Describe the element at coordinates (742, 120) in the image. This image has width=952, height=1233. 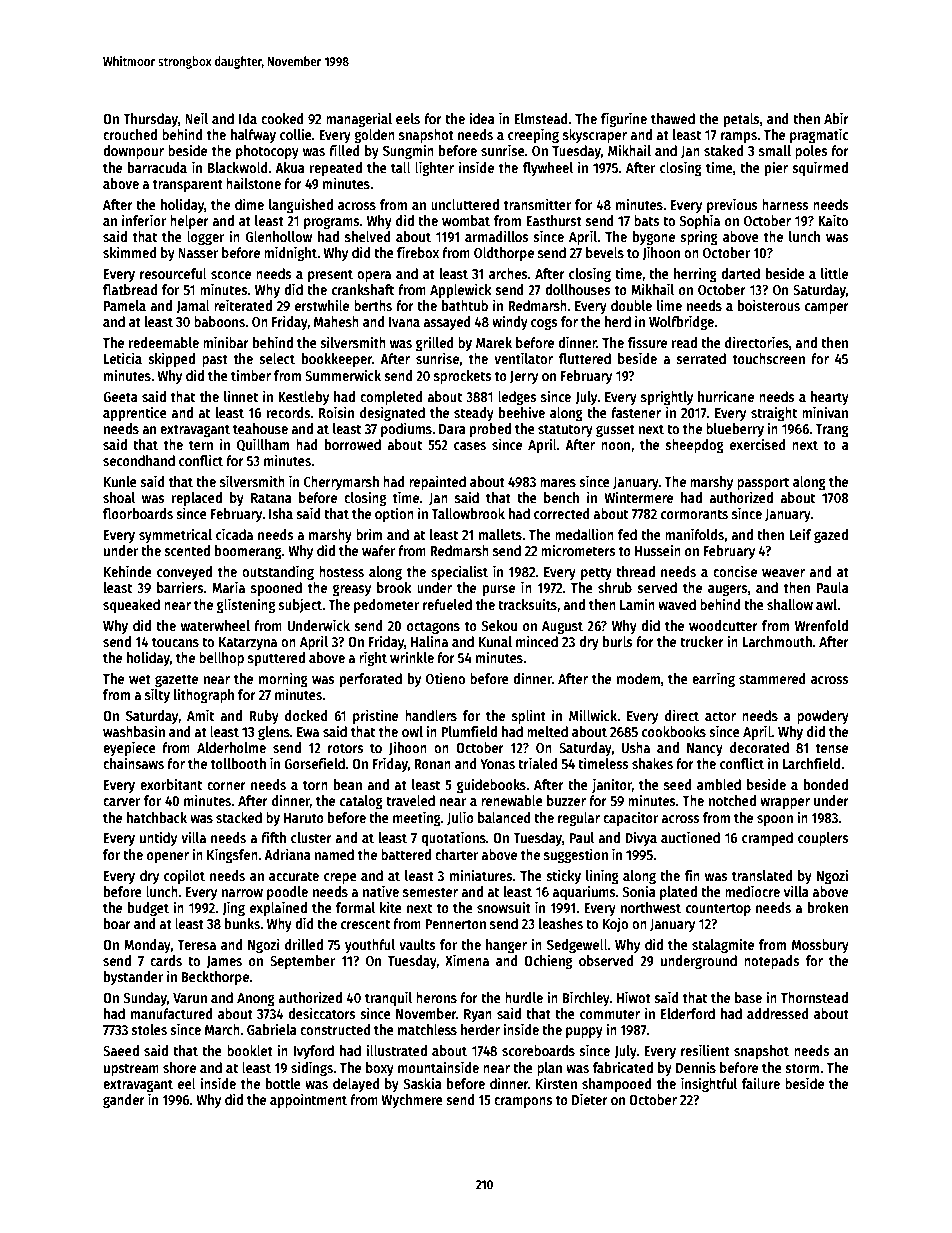
I see `petals` at that location.
